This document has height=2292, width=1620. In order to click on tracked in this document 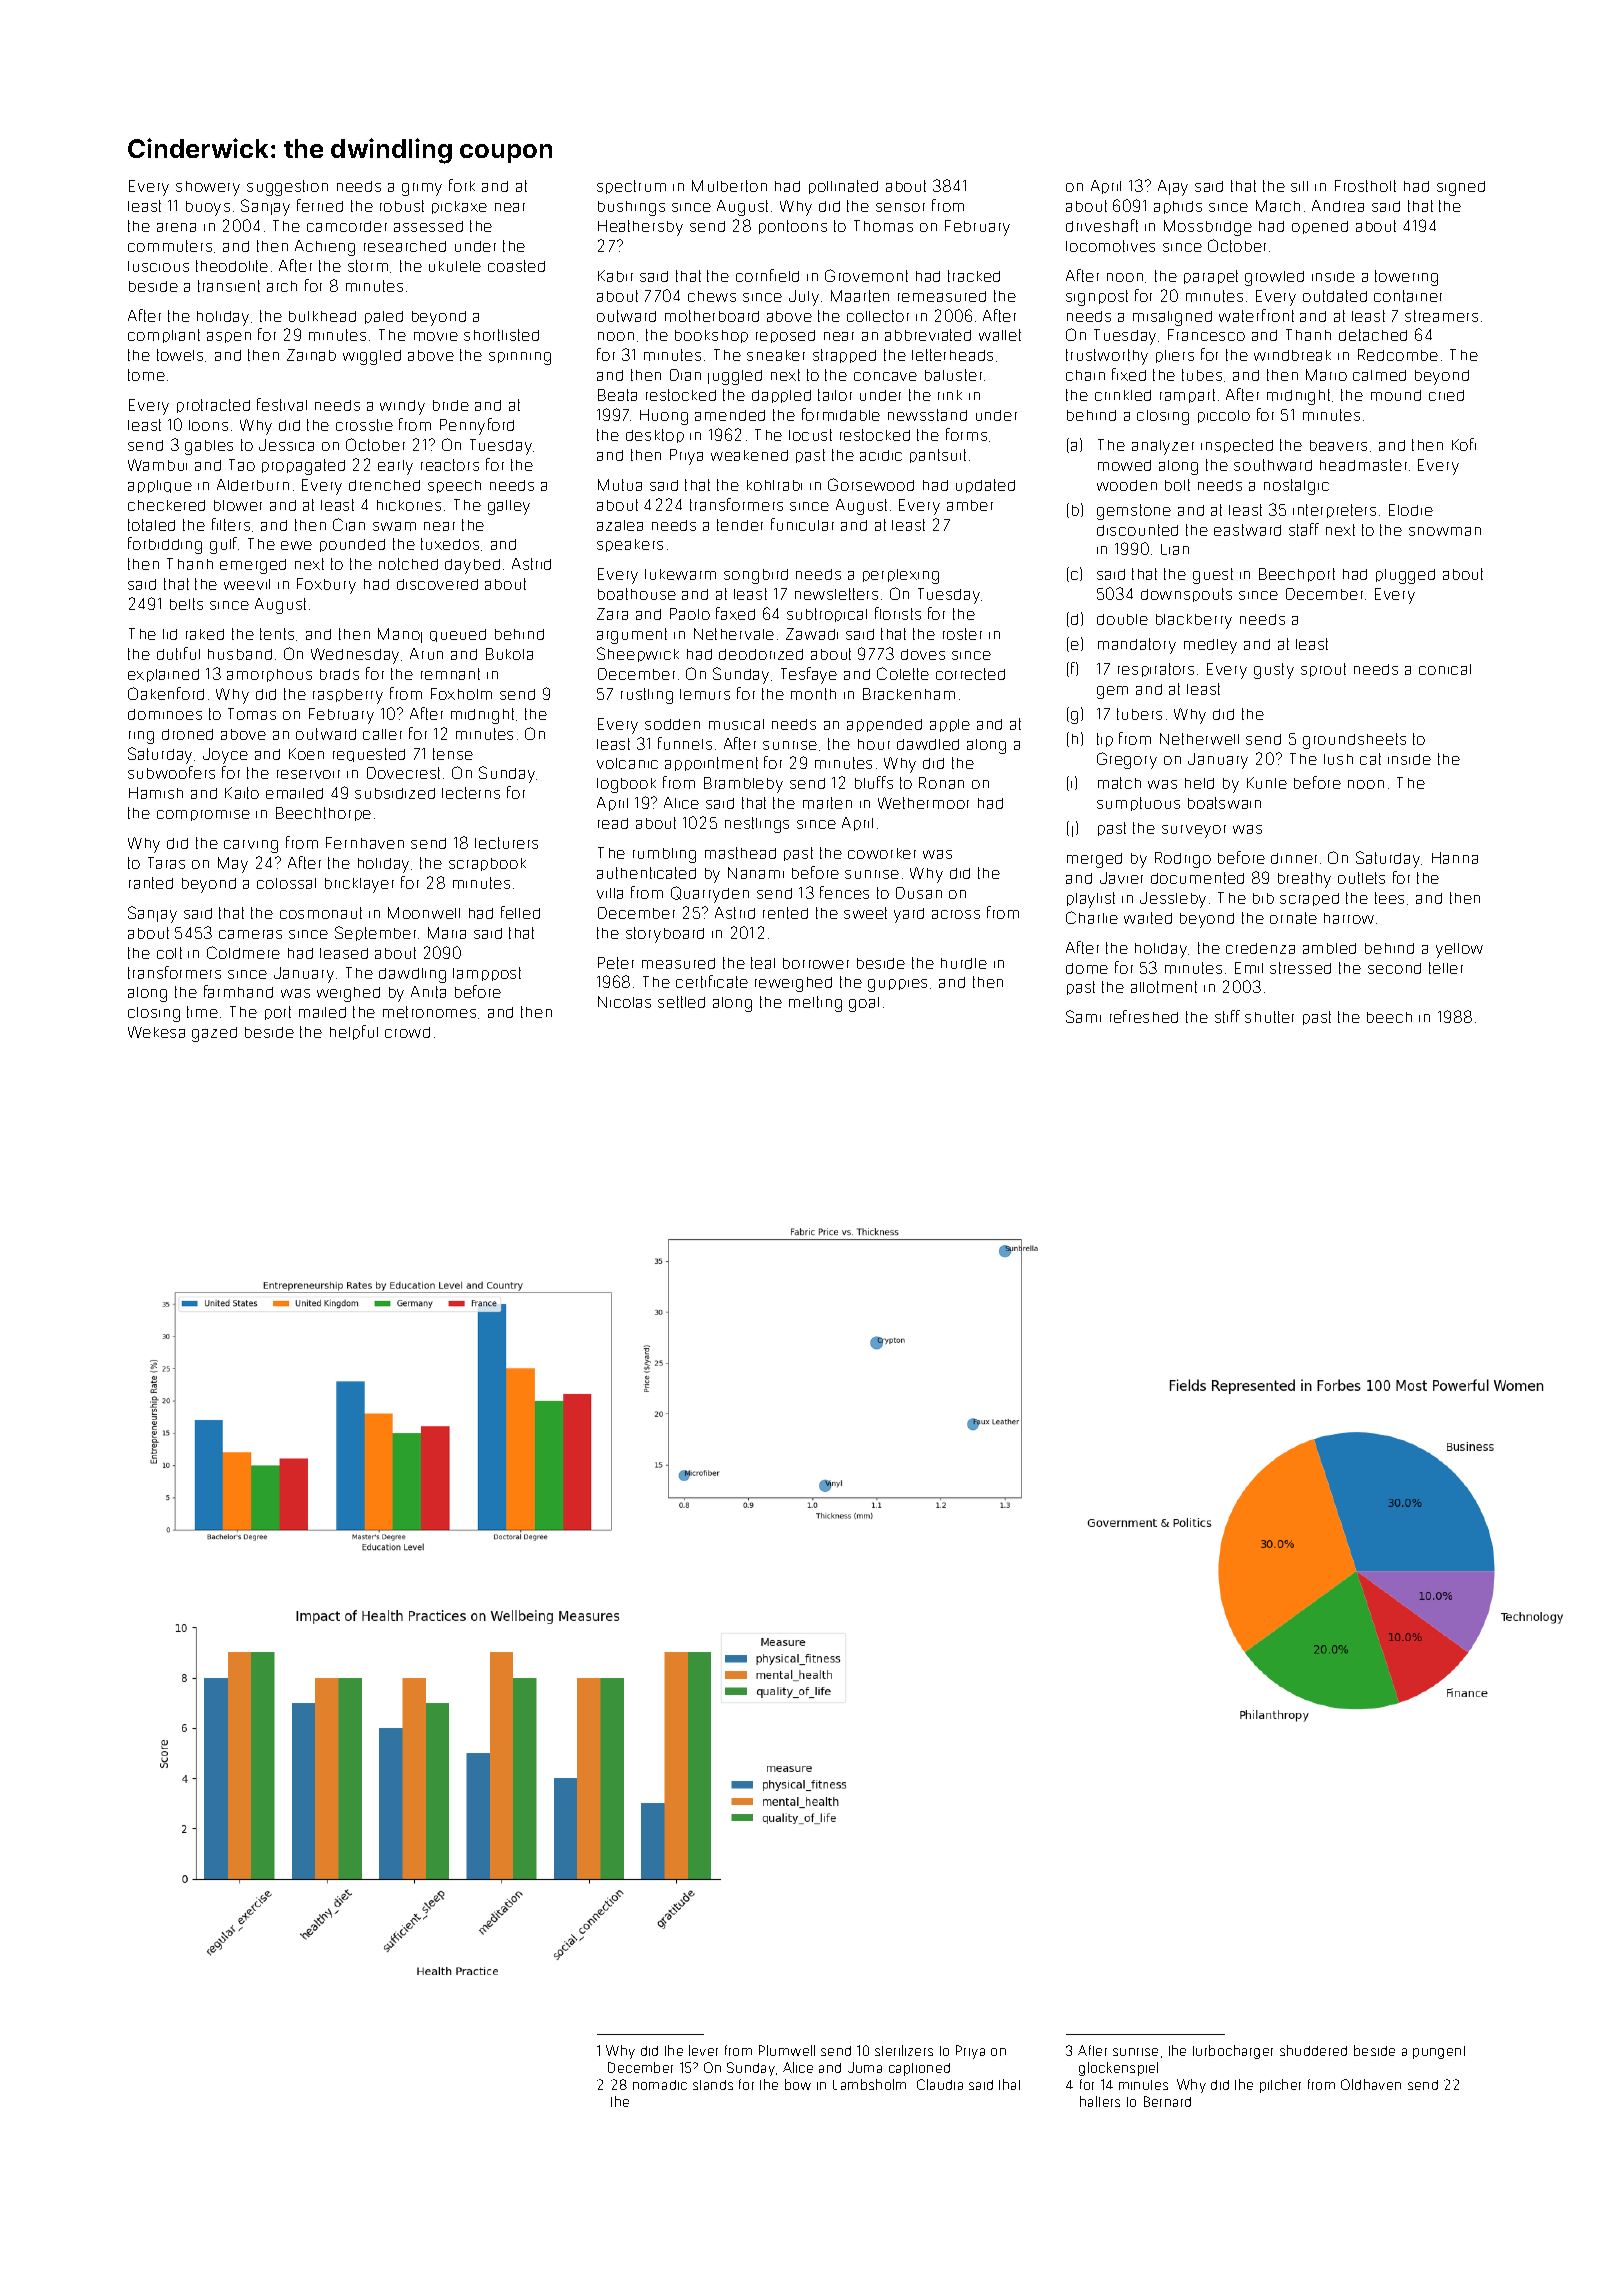, I will do `click(974, 276)`.
